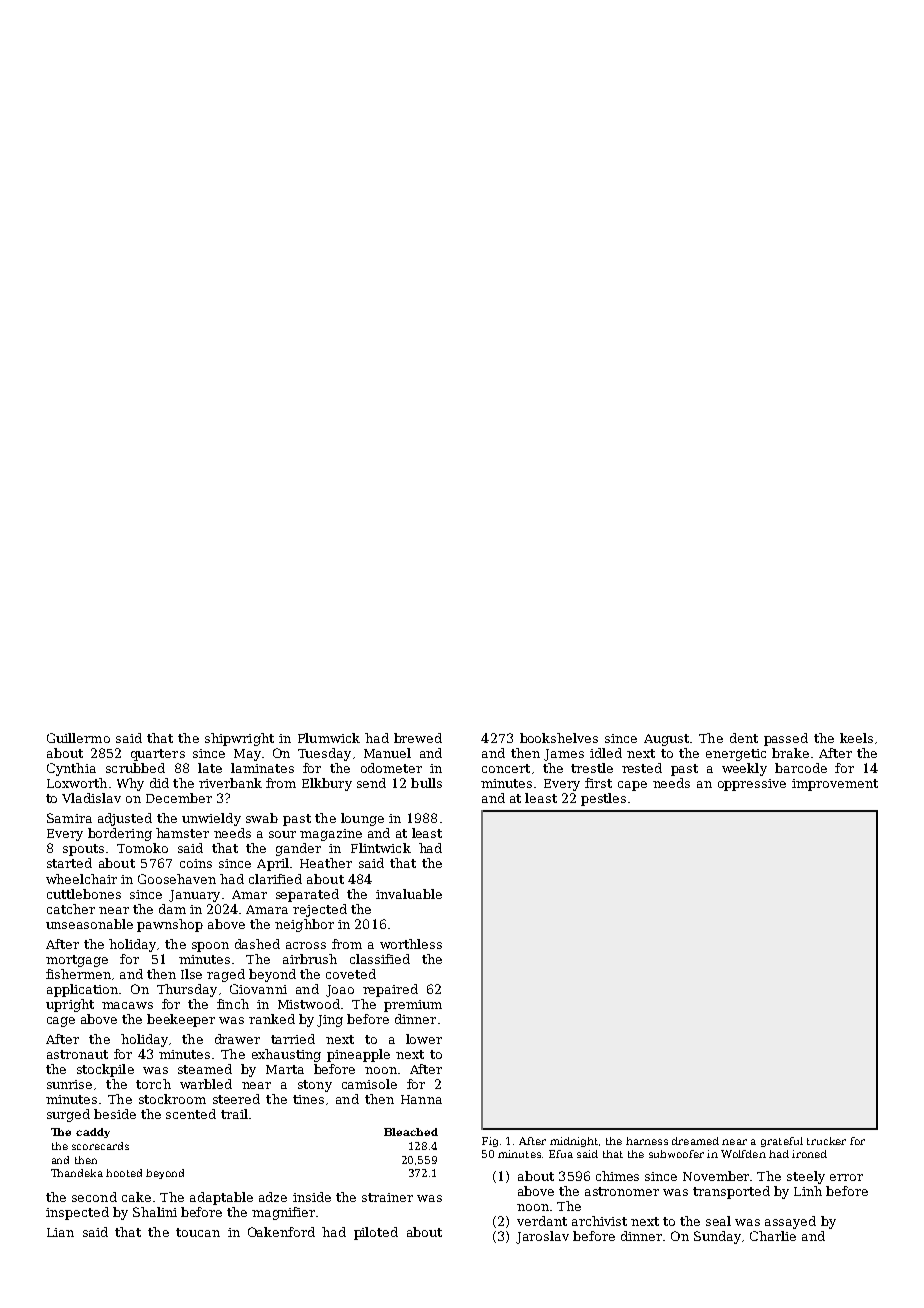 This page has width=924, height=1308. Describe the element at coordinates (424, 1039) in the page. I see `lower` at that location.
